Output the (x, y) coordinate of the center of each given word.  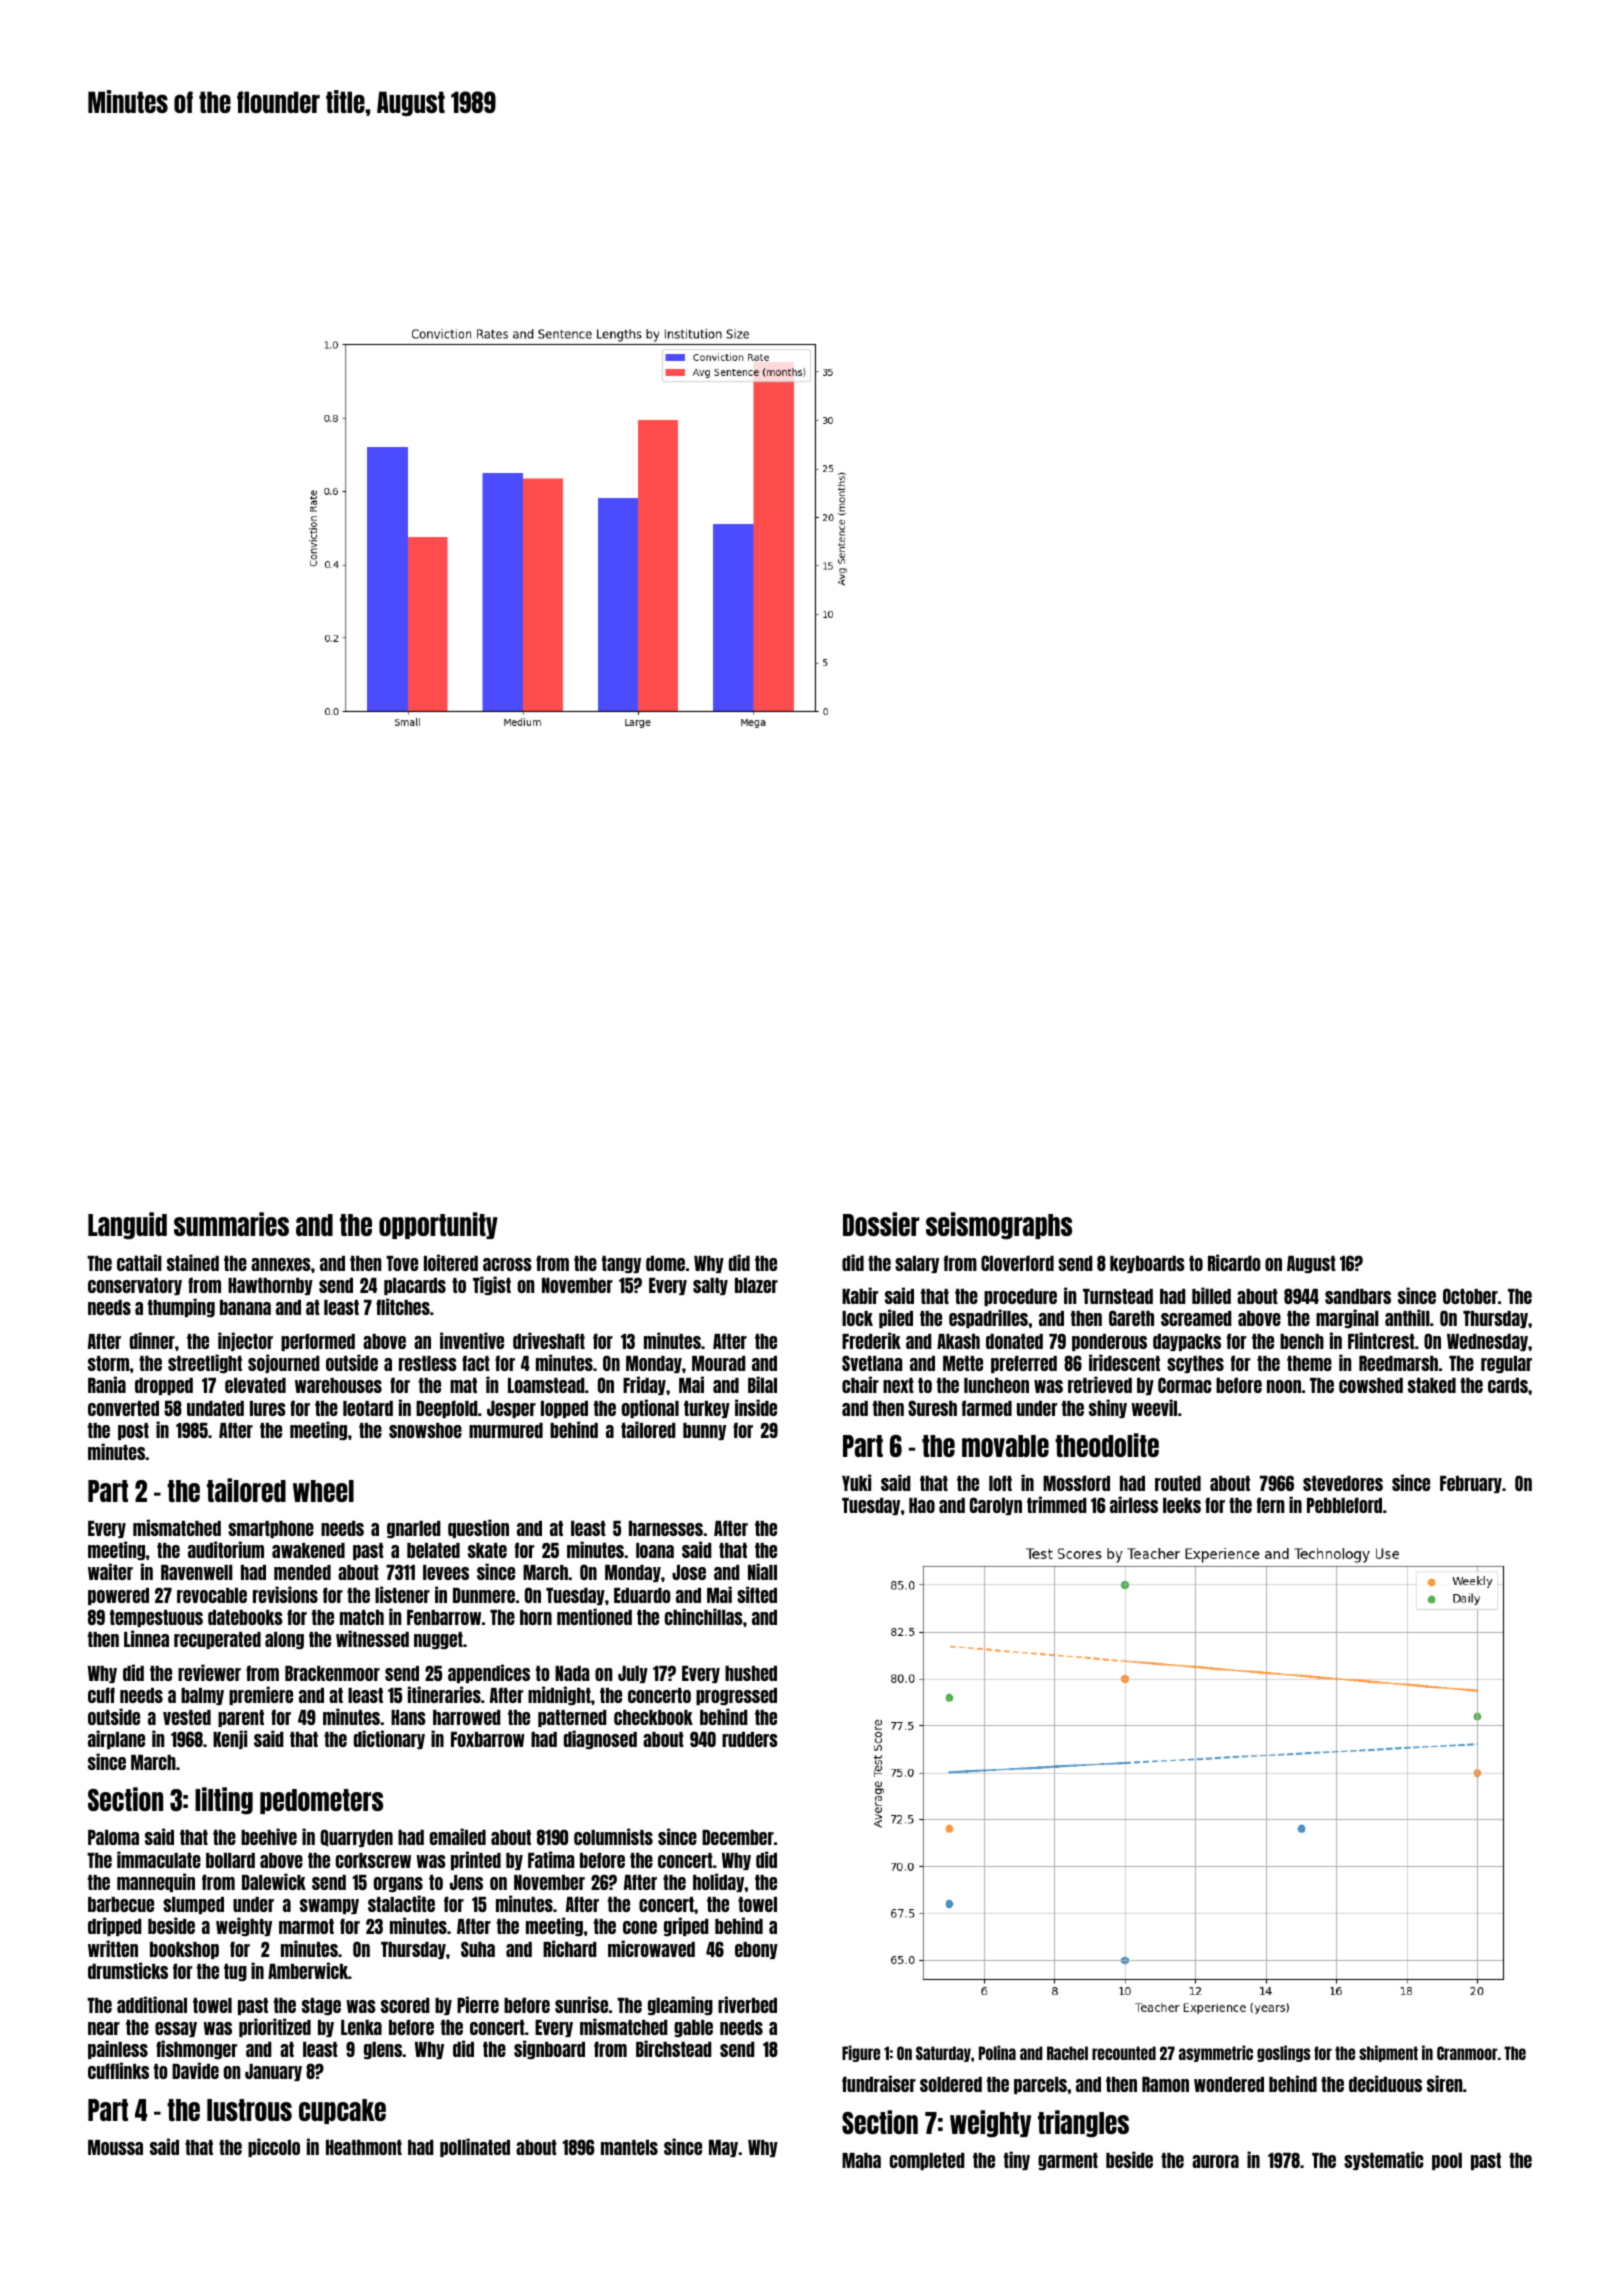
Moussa (115, 2147)
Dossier (881, 1224)
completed (927, 2161)
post (133, 1431)
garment (1068, 2161)
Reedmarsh (1398, 1363)
